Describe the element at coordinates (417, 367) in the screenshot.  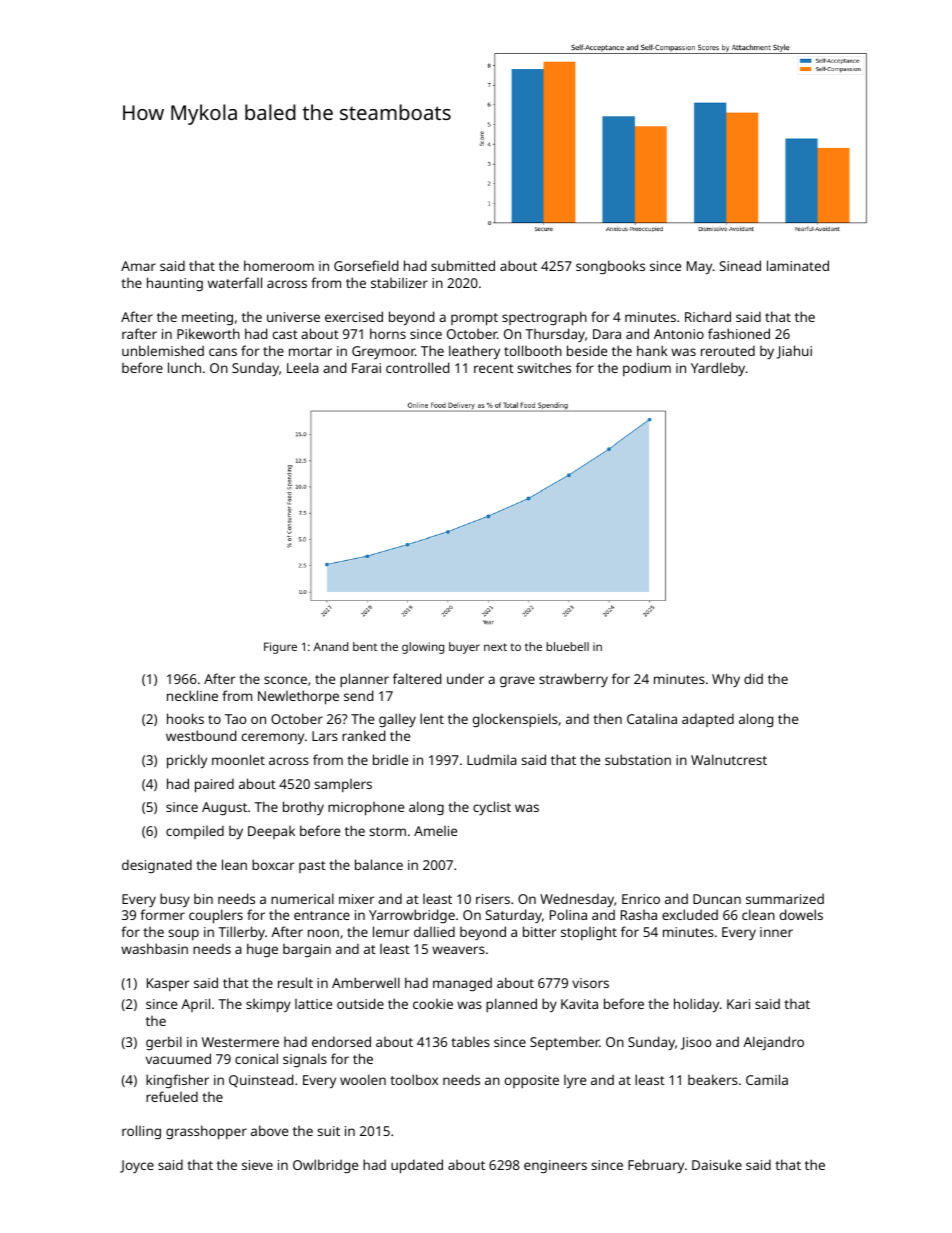
I see `controlled` at that location.
